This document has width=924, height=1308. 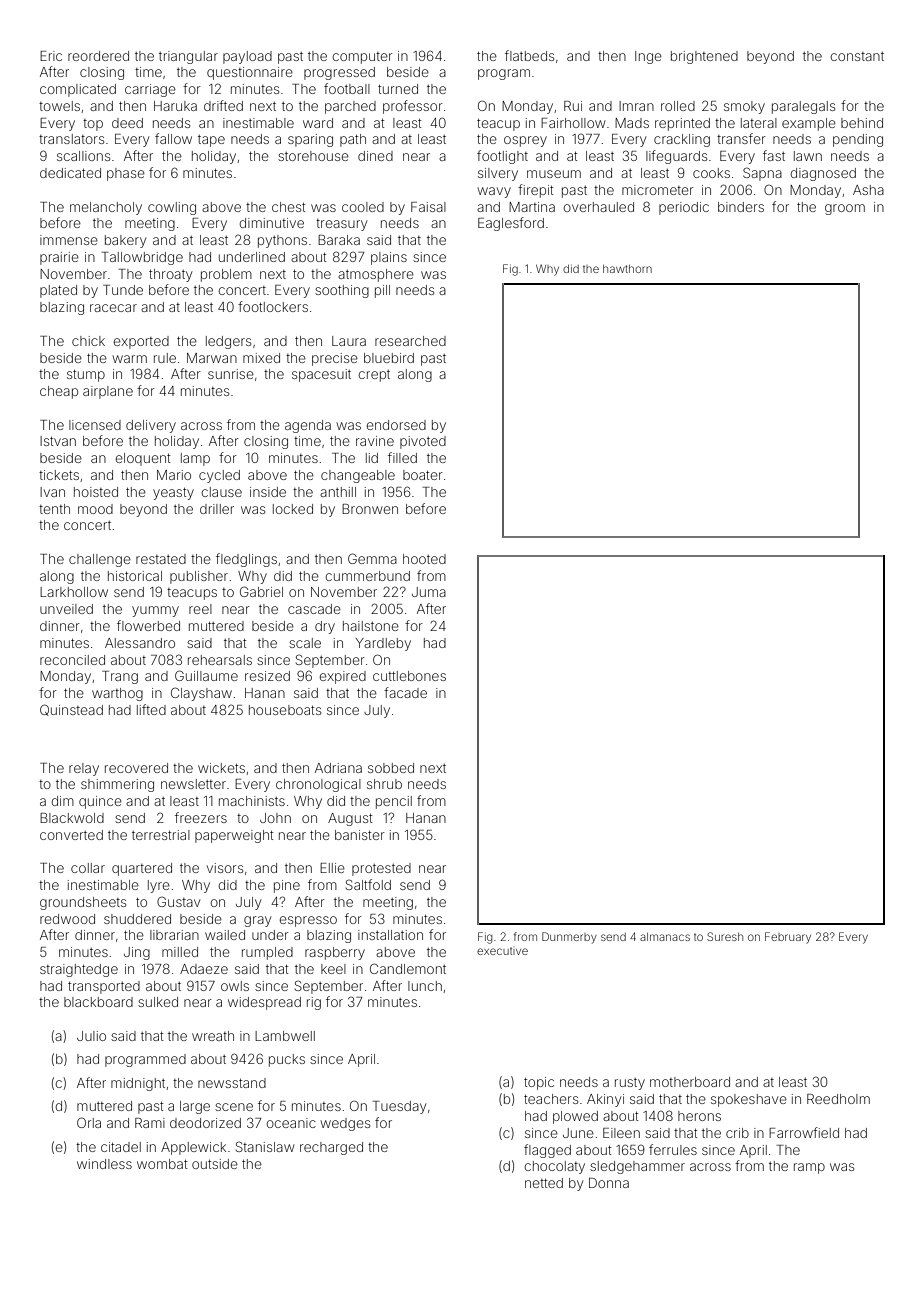 I want to click on blackboard, so click(x=98, y=1002).
